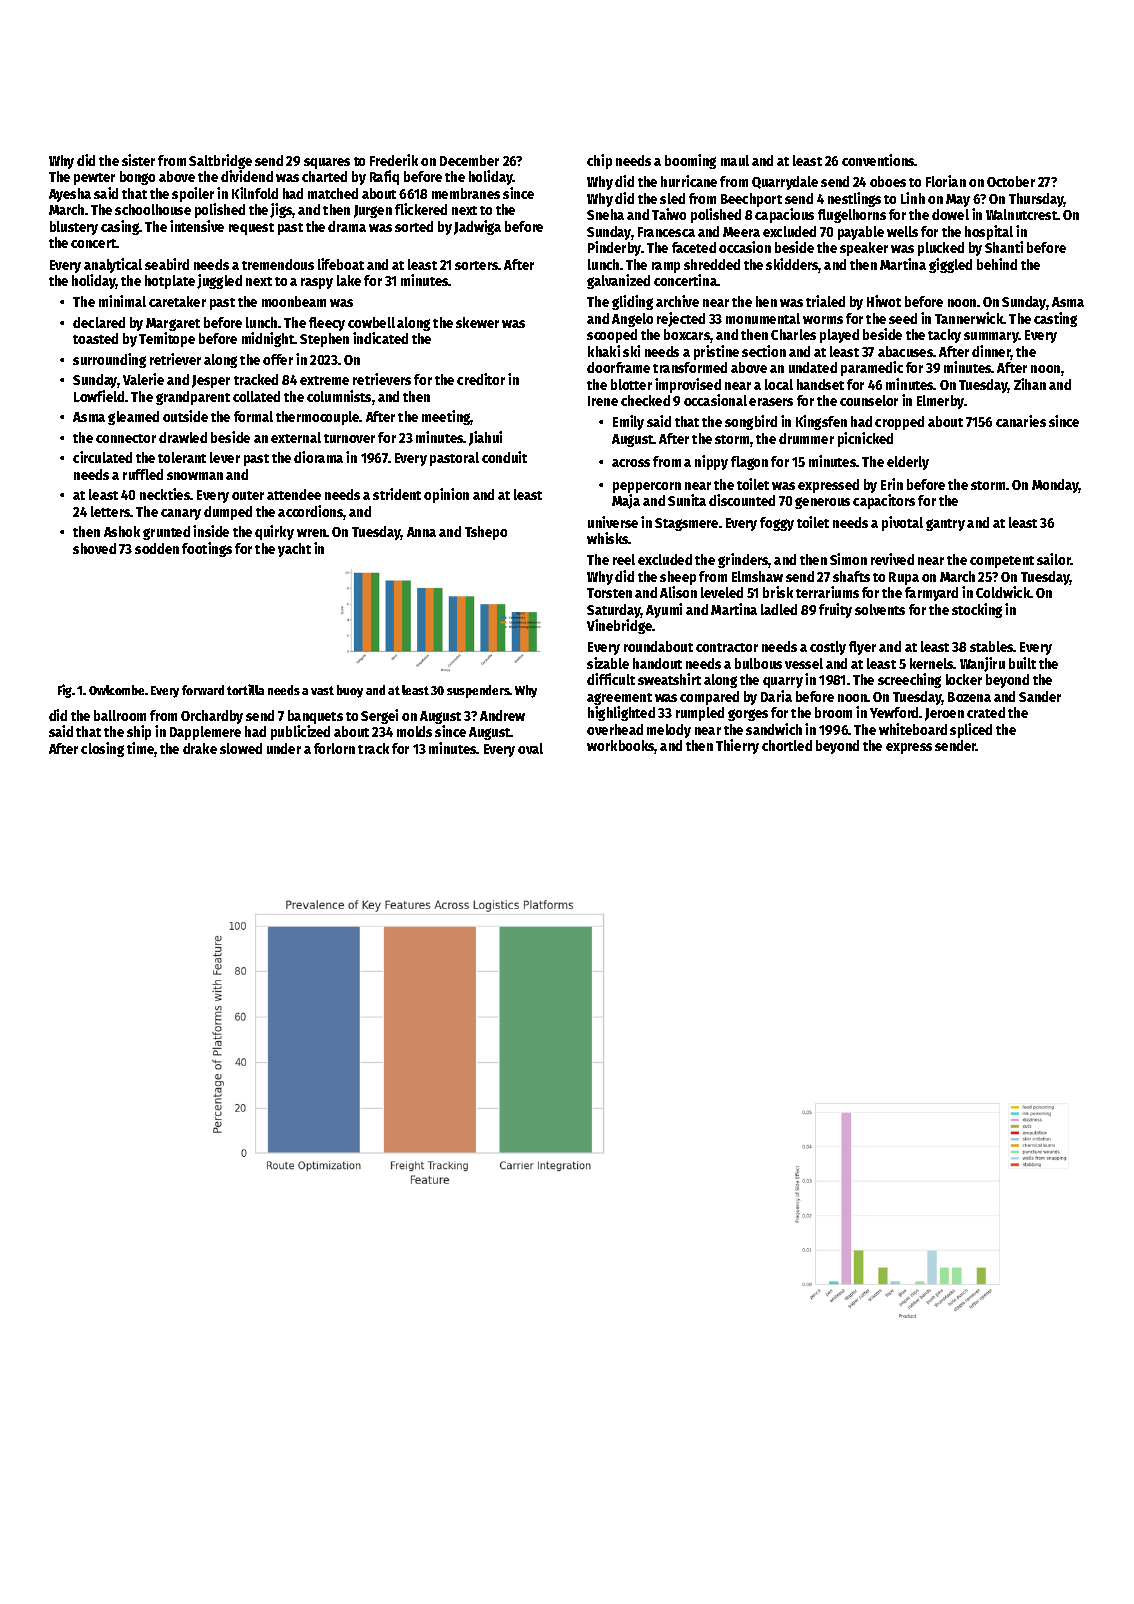  What do you see at coordinates (157, 548) in the image?
I see `sodden` at bounding box center [157, 548].
